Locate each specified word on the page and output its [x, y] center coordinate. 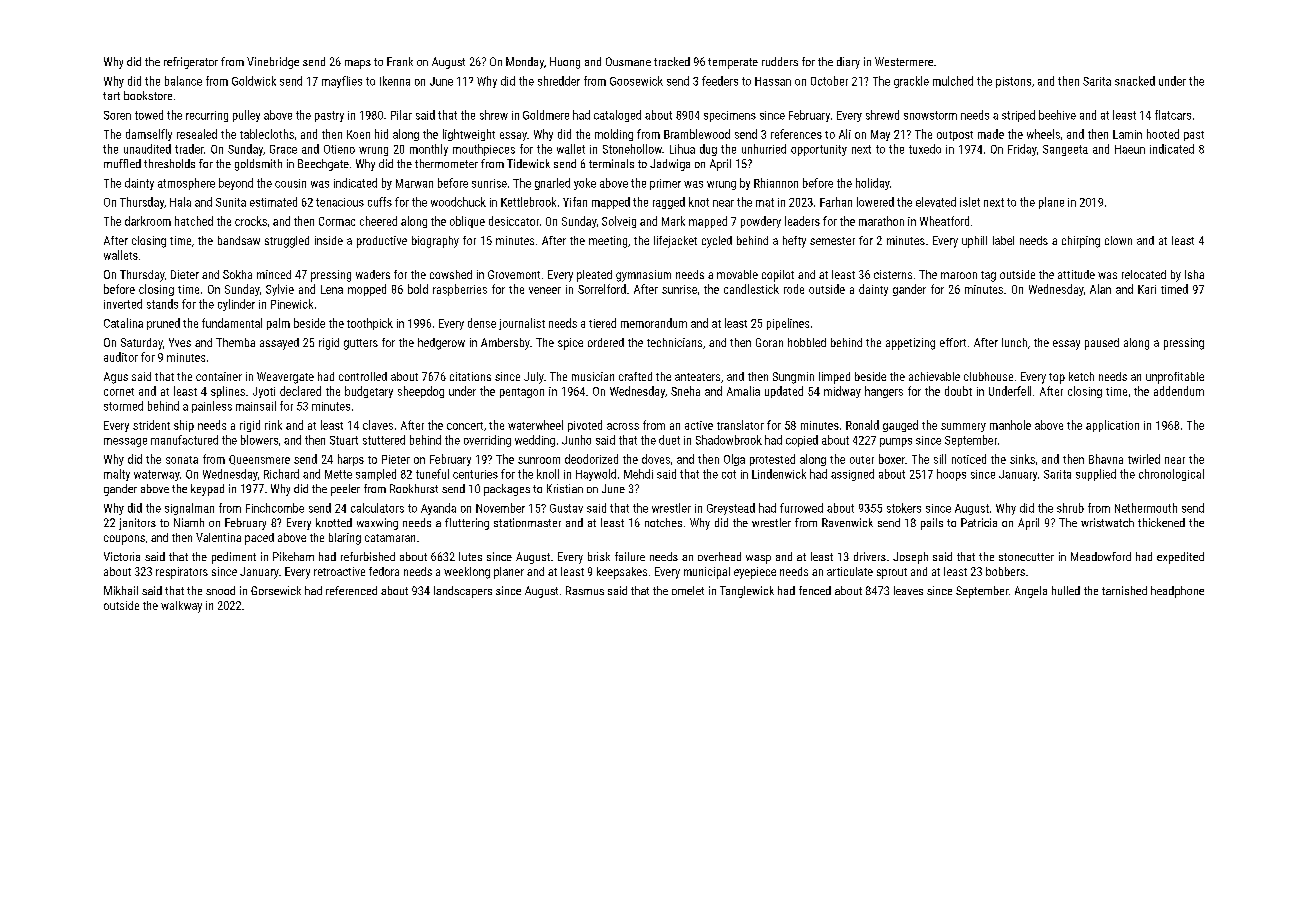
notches [663, 522]
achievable [934, 376]
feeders [720, 81]
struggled [287, 242]
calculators [377, 508]
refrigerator [191, 63]
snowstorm [930, 115]
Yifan [575, 202]
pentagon [522, 393]
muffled [122, 163]
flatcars [1173, 115]
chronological [1171, 475]
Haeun [1130, 149]
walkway [181, 607]
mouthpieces [484, 150]
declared [300, 391]
